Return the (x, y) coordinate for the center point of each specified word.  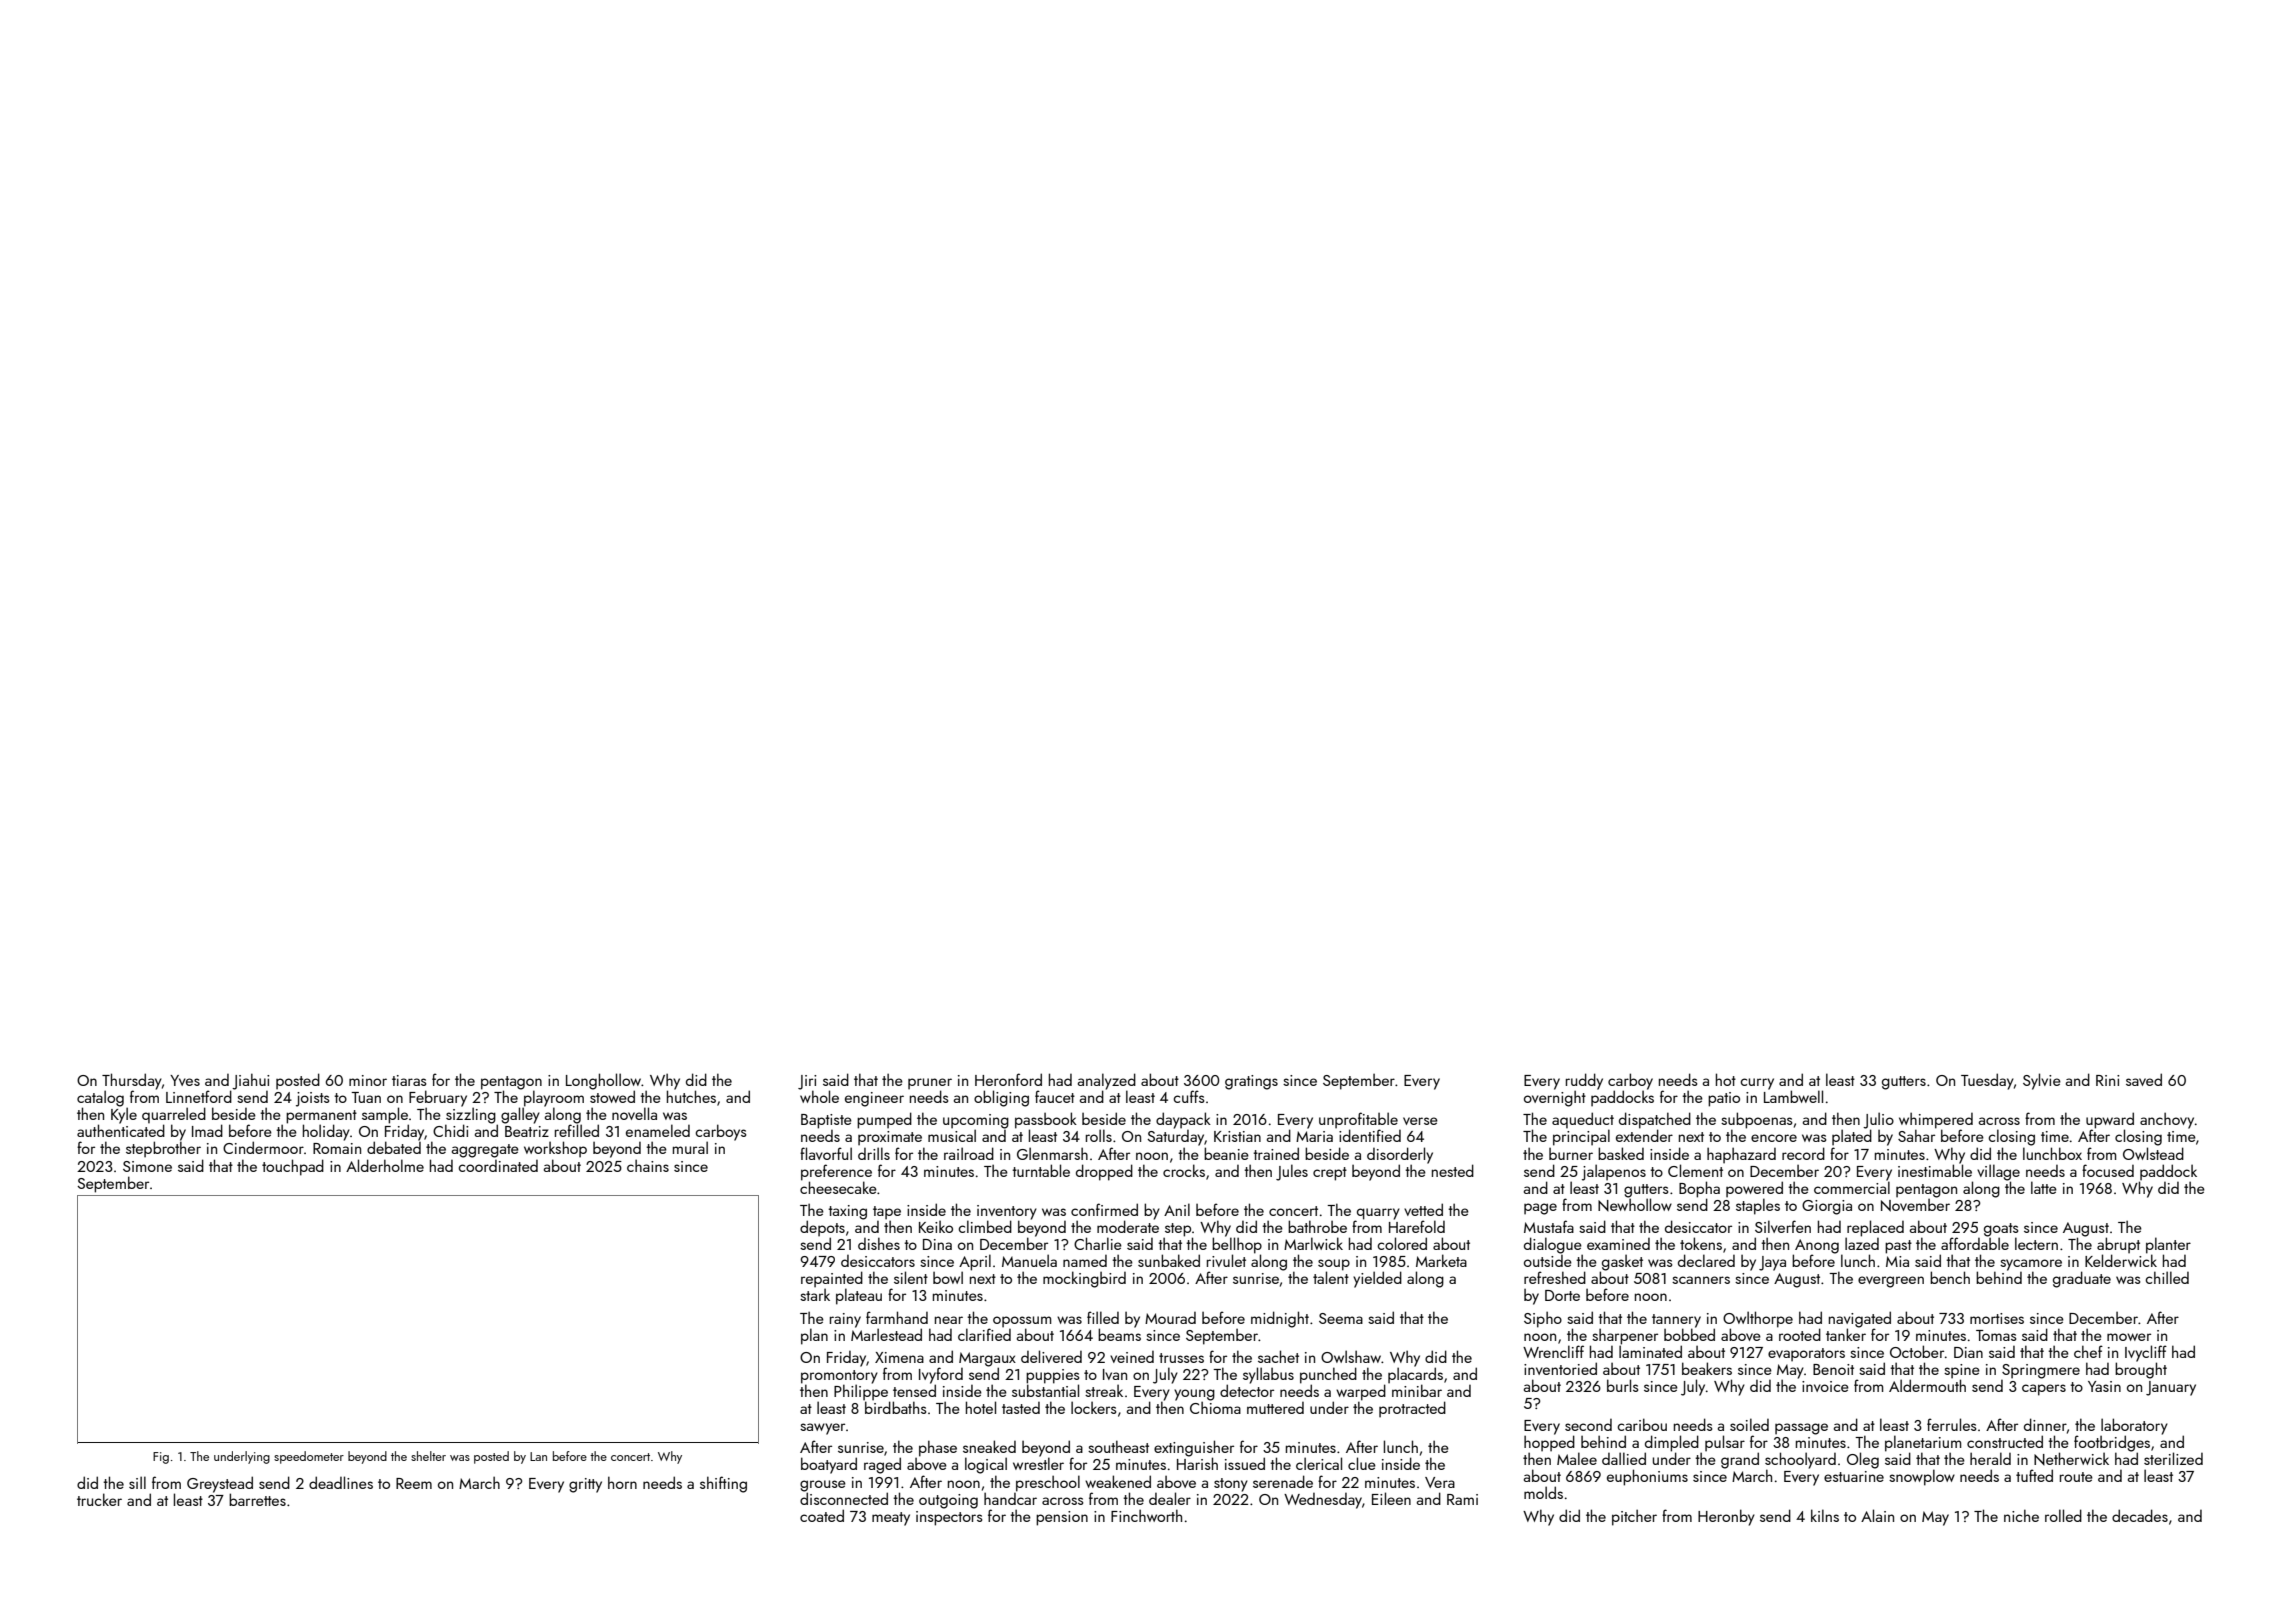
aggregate (485, 1151)
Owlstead (2153, 1153)
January (2171, 1388)
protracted (1412, 1409)
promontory (839, 1377)
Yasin (2104, 1386)
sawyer (822, 1429)
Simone (147, 1166)
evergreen (1891, 1282)
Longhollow (603, 1081)
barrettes (257, 1499)
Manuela (1029, 1260)
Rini (2107, 1080)
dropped (1104, 1172)
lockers (1094, 1407)
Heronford (1008, 1079)
